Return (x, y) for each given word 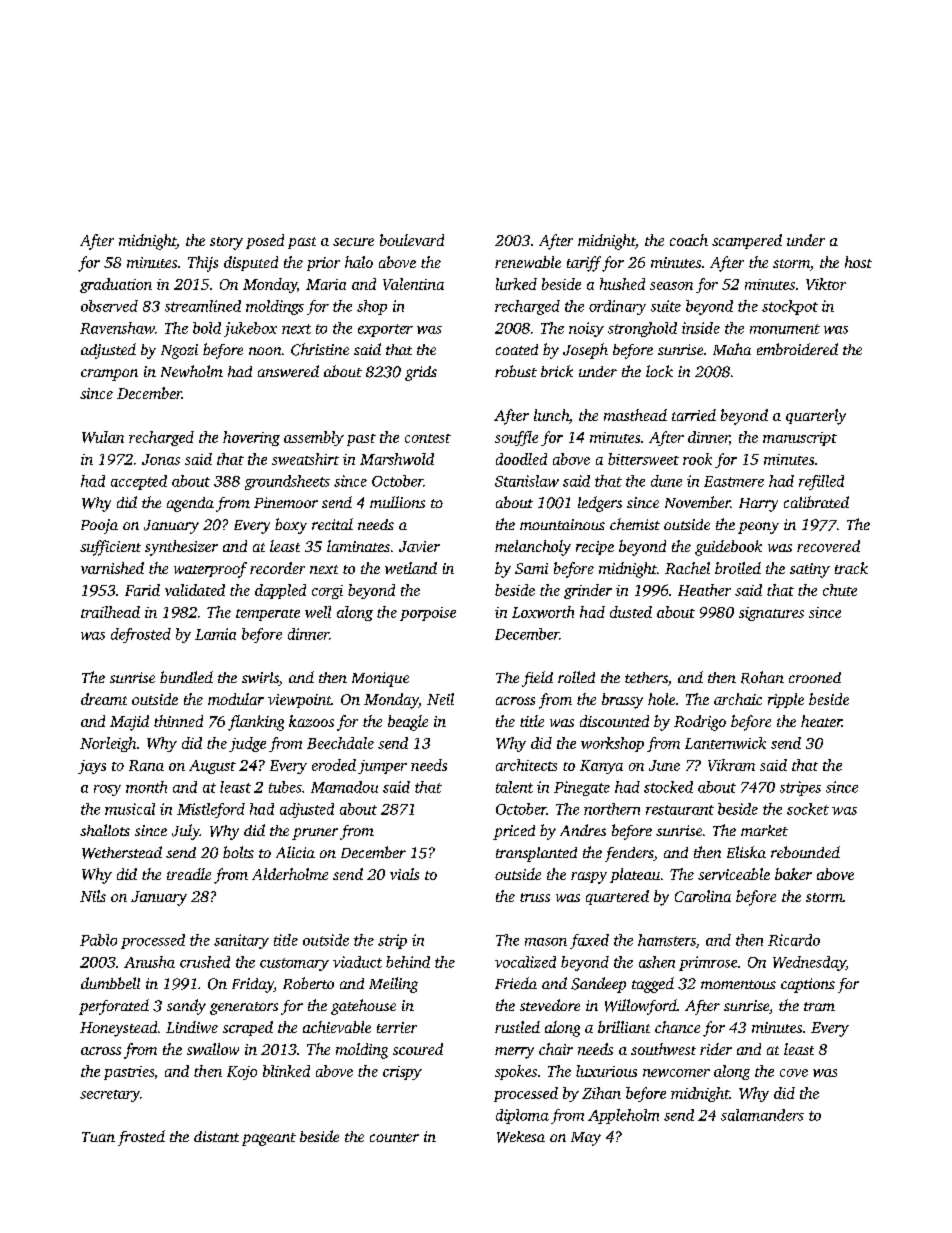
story (226, 243)
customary (294, 964)
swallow (213, 1049)
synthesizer (181, 548)
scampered (747, 241)
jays (92, 767)
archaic (738, 699)
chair (556, 1049)
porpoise (428, 614)
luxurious (606, 1071)
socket (808, 809)
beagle (408, 723)
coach (689, 240)
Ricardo (794, 940)
